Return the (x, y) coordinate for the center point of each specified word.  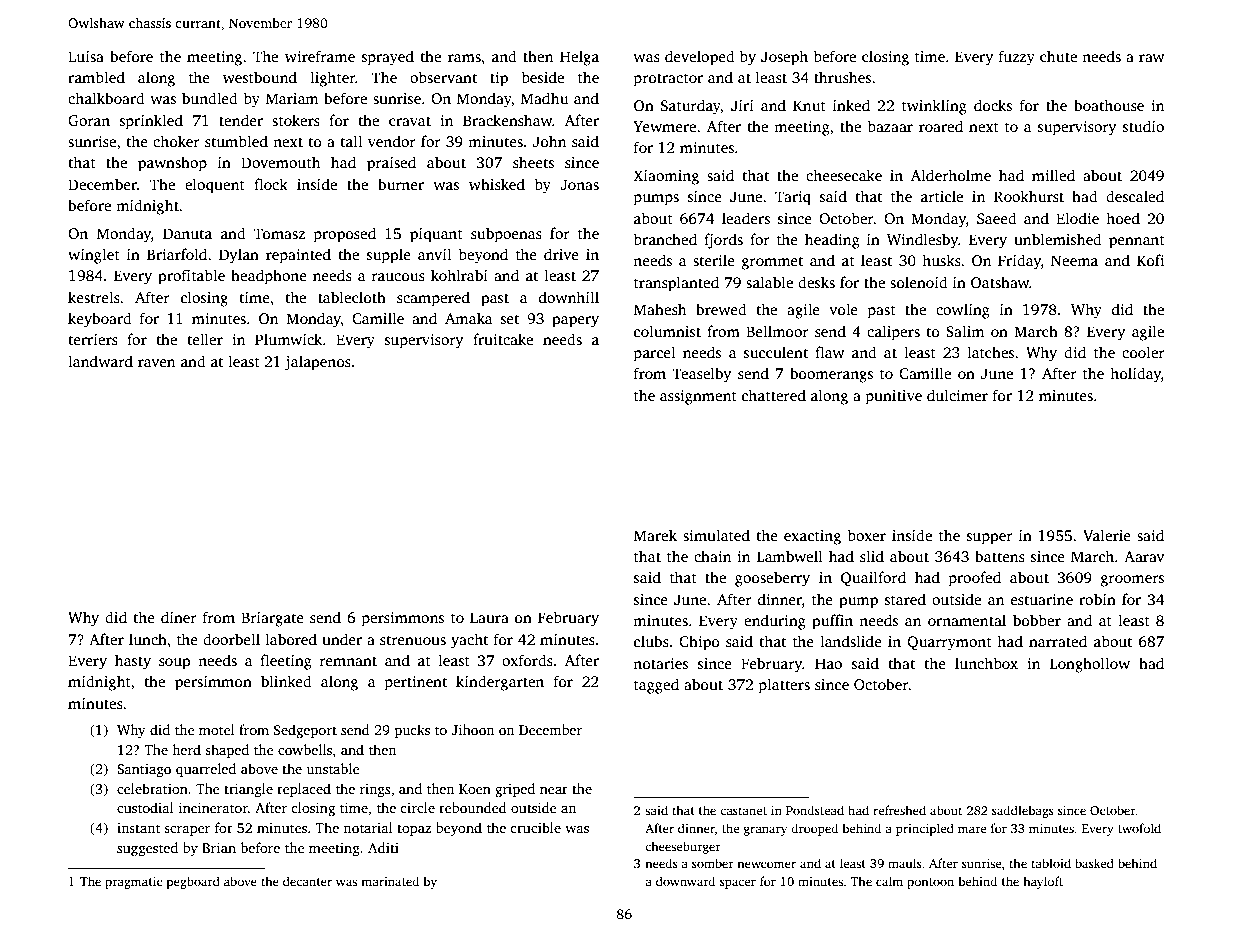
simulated (716, 535)
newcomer (766, 864)
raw (1151, 58)
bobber (1037, 620)
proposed (345, 235)
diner (179, 617)
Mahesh (660, 309)
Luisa (86, 57)
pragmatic (133, 883)
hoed (1123, 218)
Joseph (784, 58)
